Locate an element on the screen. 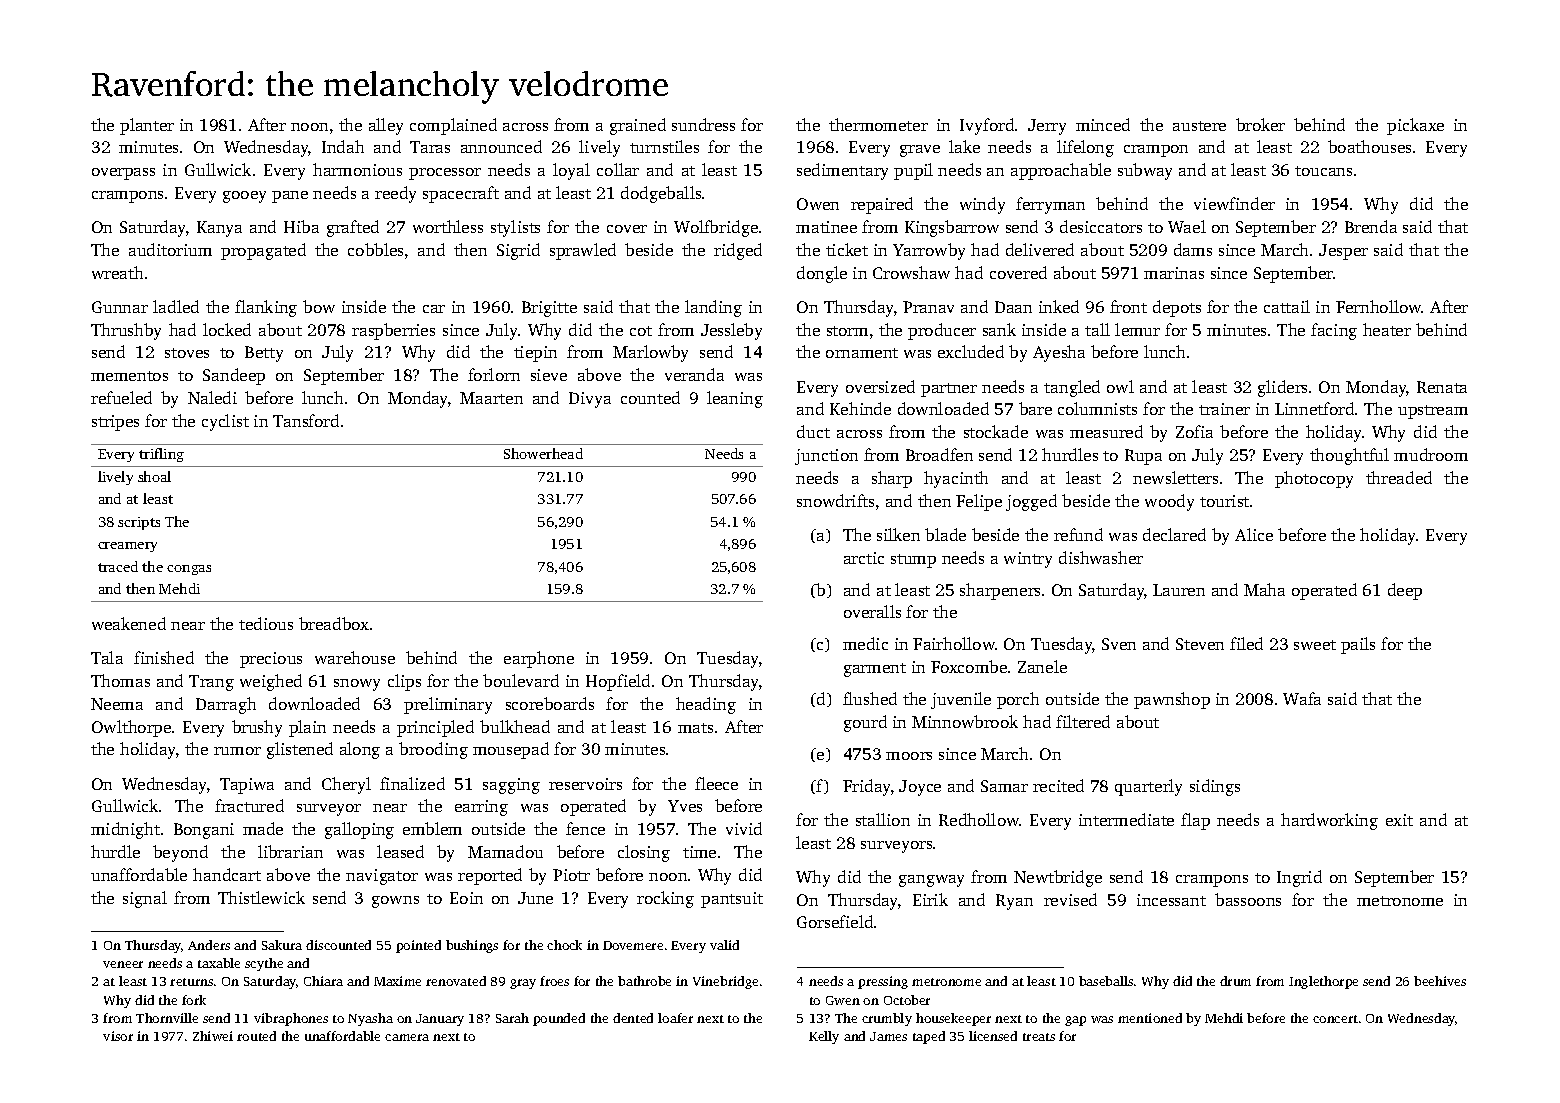 The width and height of the screenshot is (1560, 1103). pails is located at coordinates (1358, 645).
